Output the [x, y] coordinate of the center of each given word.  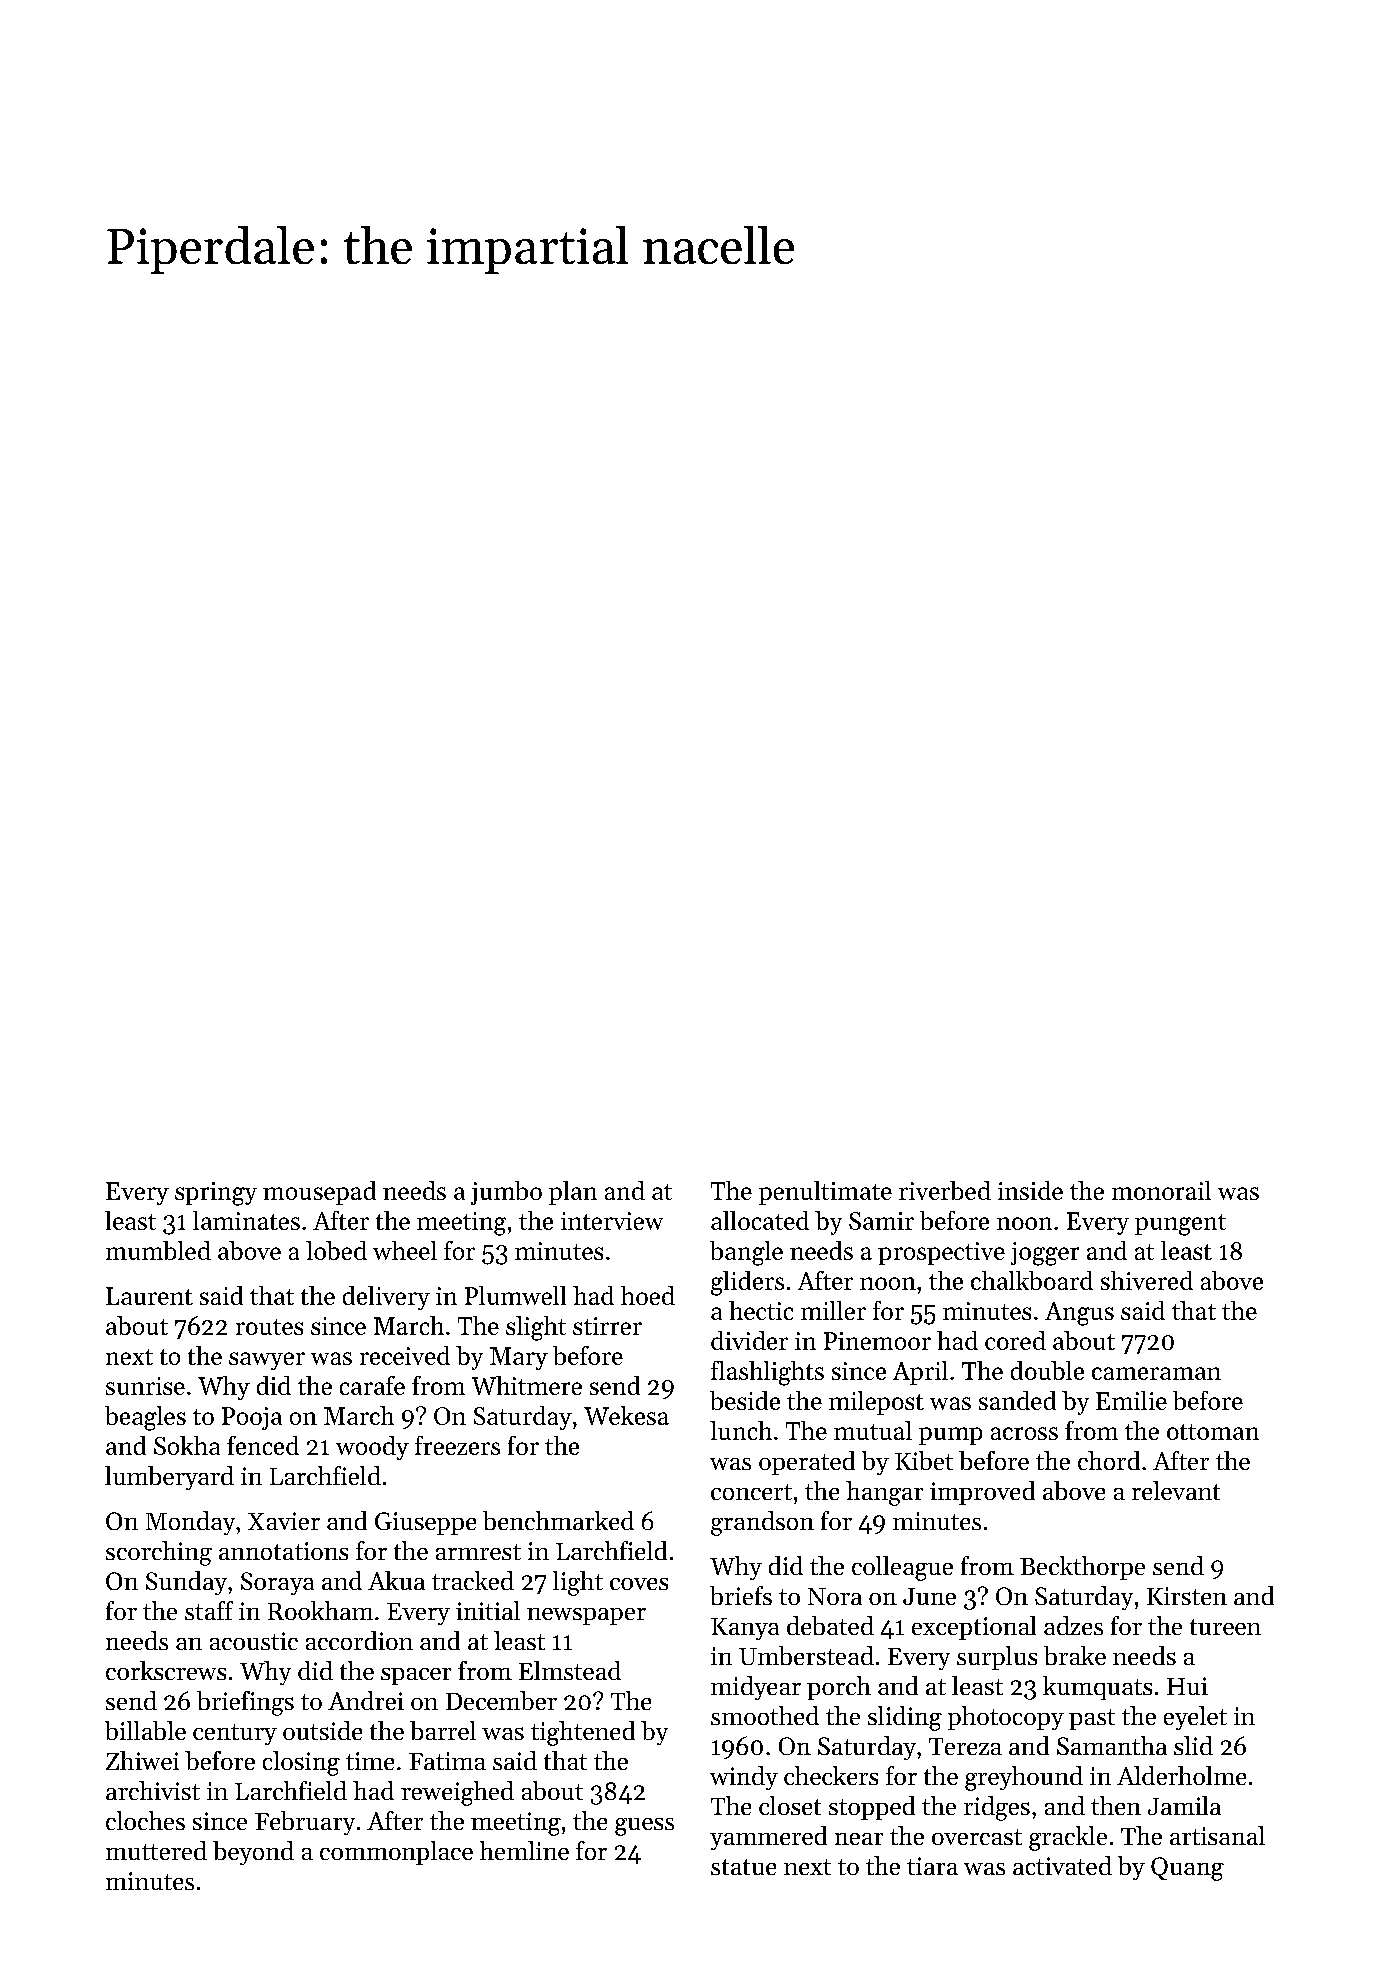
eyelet [1195, 1718]
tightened [583, 1733]
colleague [902, 1568]
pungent [1180, 1225]
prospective [941, 1253]
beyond [253, 1853]
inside [1030, 1190]
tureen [1225, 1627]
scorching [159, 1553]
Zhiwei [142, 1760]
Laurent [149, 1296]
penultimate [825, 1193]
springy [216, 1194]
